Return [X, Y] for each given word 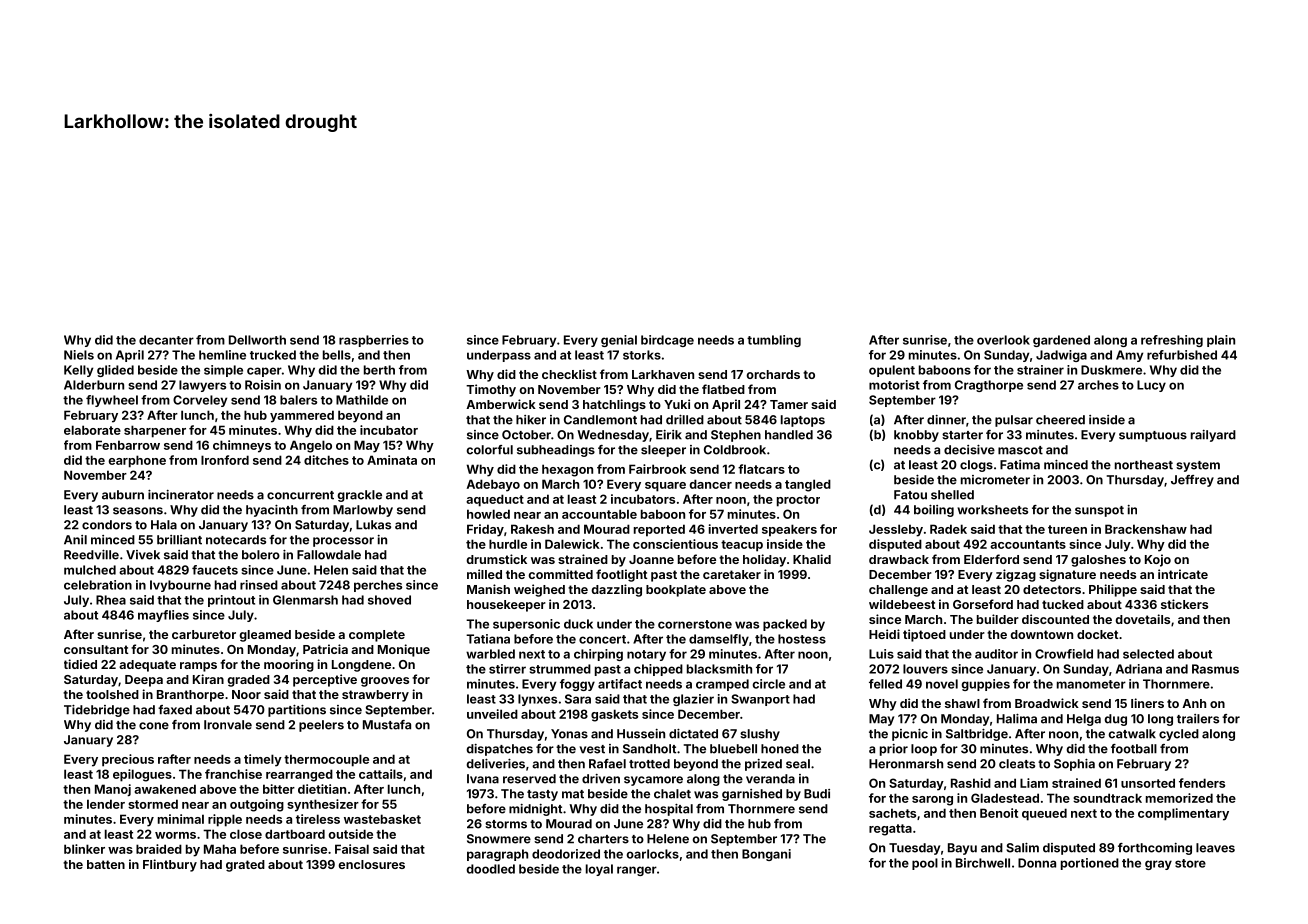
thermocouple [326, 760]
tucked [1063, 604]
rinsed [259, 585]
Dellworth [257, 340]
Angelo [311, 446]
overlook [1003, 340]
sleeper [663, 451]
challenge [898, 591]
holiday [764, 560]
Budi [817, 794]
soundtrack [1107, 798]
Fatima [1020, 465]
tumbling [774, 341]
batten [106, 864]
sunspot [1099, 511]
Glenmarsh [305, 600]
